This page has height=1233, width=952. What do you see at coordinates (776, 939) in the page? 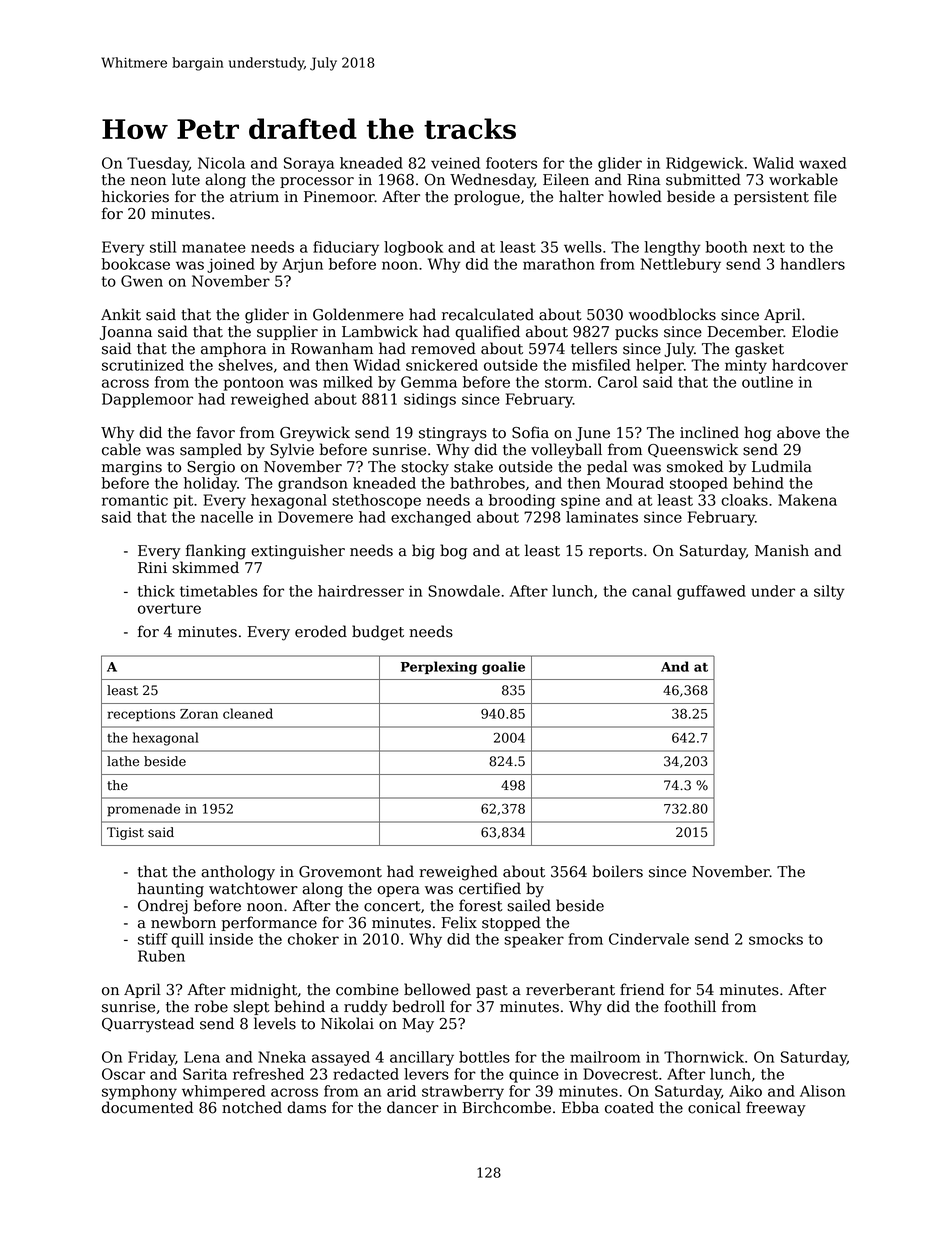
I see `smocks` at bounding box center [776, 939].
